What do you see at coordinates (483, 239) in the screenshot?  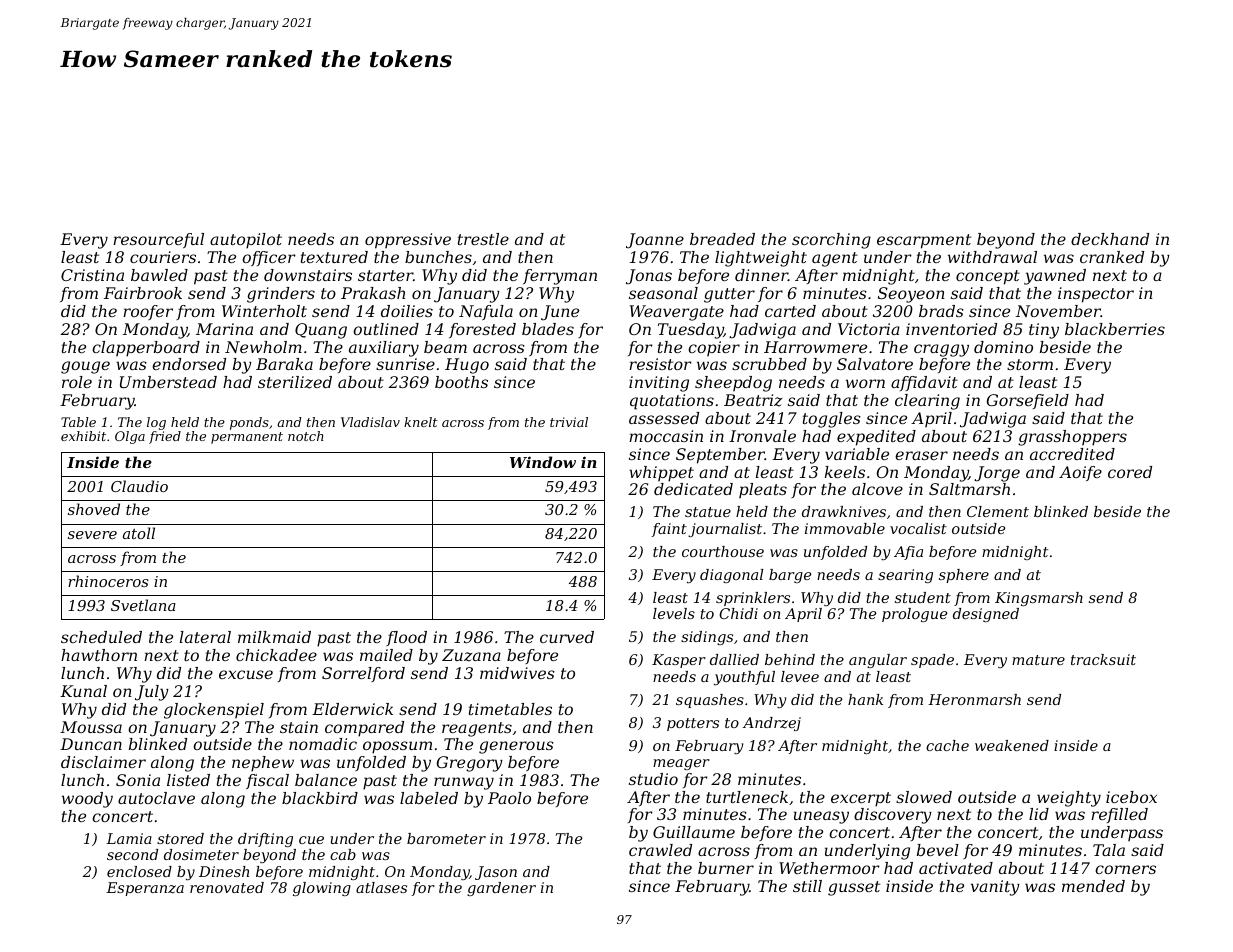 I see `trestle` at bounding box center [483, 239].
